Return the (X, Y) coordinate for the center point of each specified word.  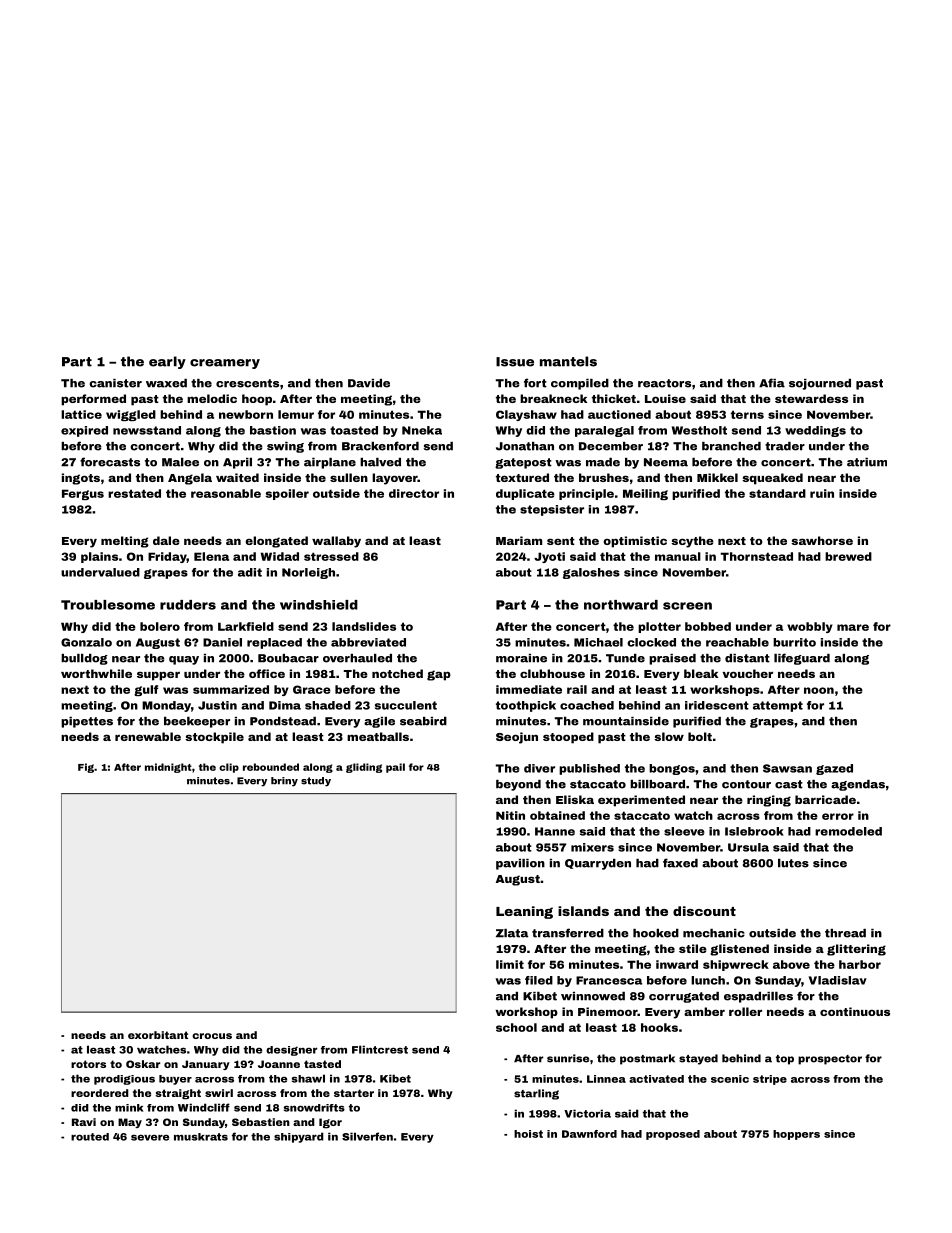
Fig (86, 768)
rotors (88, 1064)
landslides (364, 626)
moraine (521, 658)
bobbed (708, 626)
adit (250, 572)
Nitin (510, 815)
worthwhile (96, 673)
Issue (515, 362)
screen (687, 606)
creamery (225, 364)
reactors (664, 383)
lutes (793, 863)
